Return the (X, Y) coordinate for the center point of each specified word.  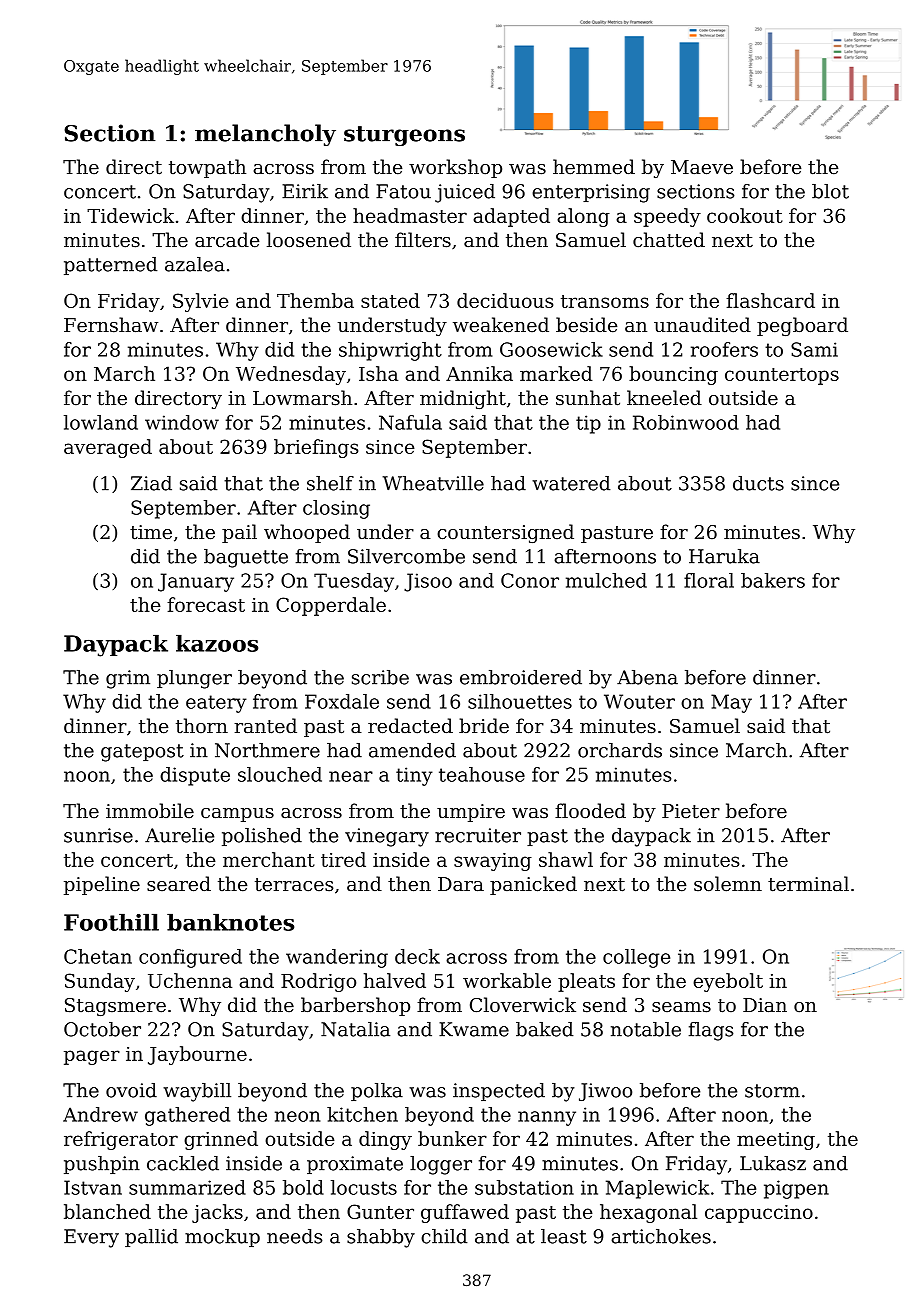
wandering (337, 958)
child (444, 1236)
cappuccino (759, 1214)
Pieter (691, 811)
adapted (511, 217)
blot (830, 191)
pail (239, 533)
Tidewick (130, 215)
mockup (222, 1238)
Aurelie (179, 835)
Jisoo (428, 582)
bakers (773, 580)
